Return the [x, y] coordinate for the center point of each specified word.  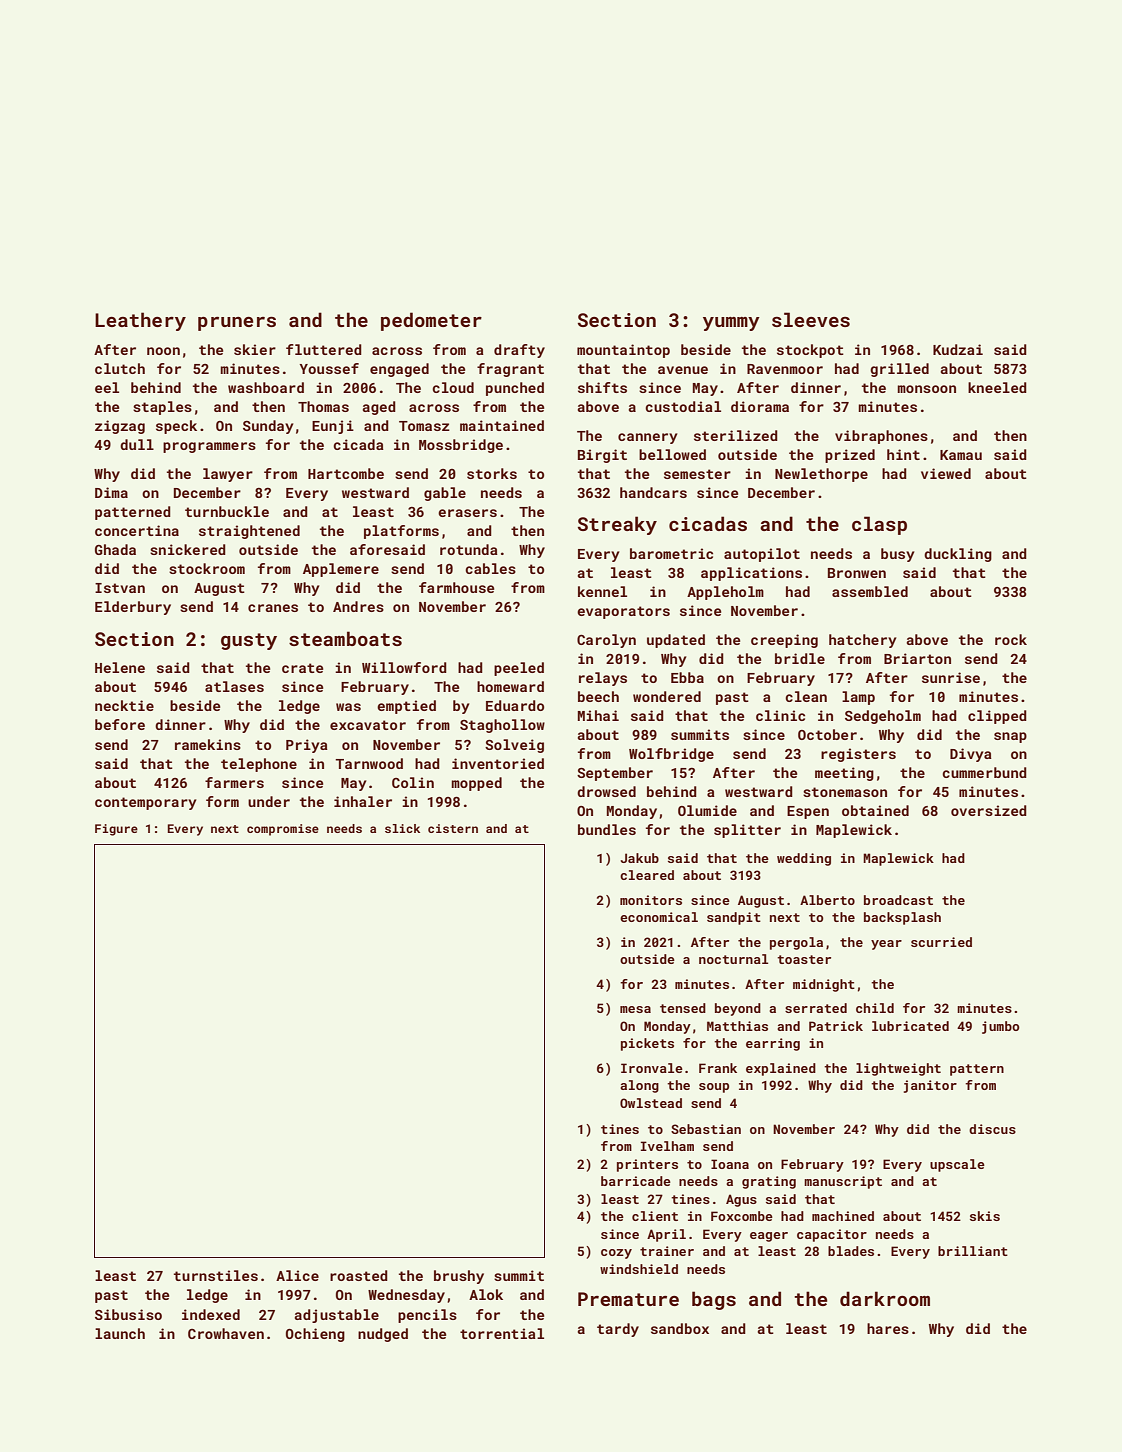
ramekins [208, 744]
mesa [635, 1009]
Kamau [961, 455]
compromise [283, 830]
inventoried [498, 763]
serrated [816, 1008]
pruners [237, 324]
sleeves [811, 319]
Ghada [115, 549]
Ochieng [315, 1335]
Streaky [617, 525]
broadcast [898, 900]
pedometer [431, 321]
